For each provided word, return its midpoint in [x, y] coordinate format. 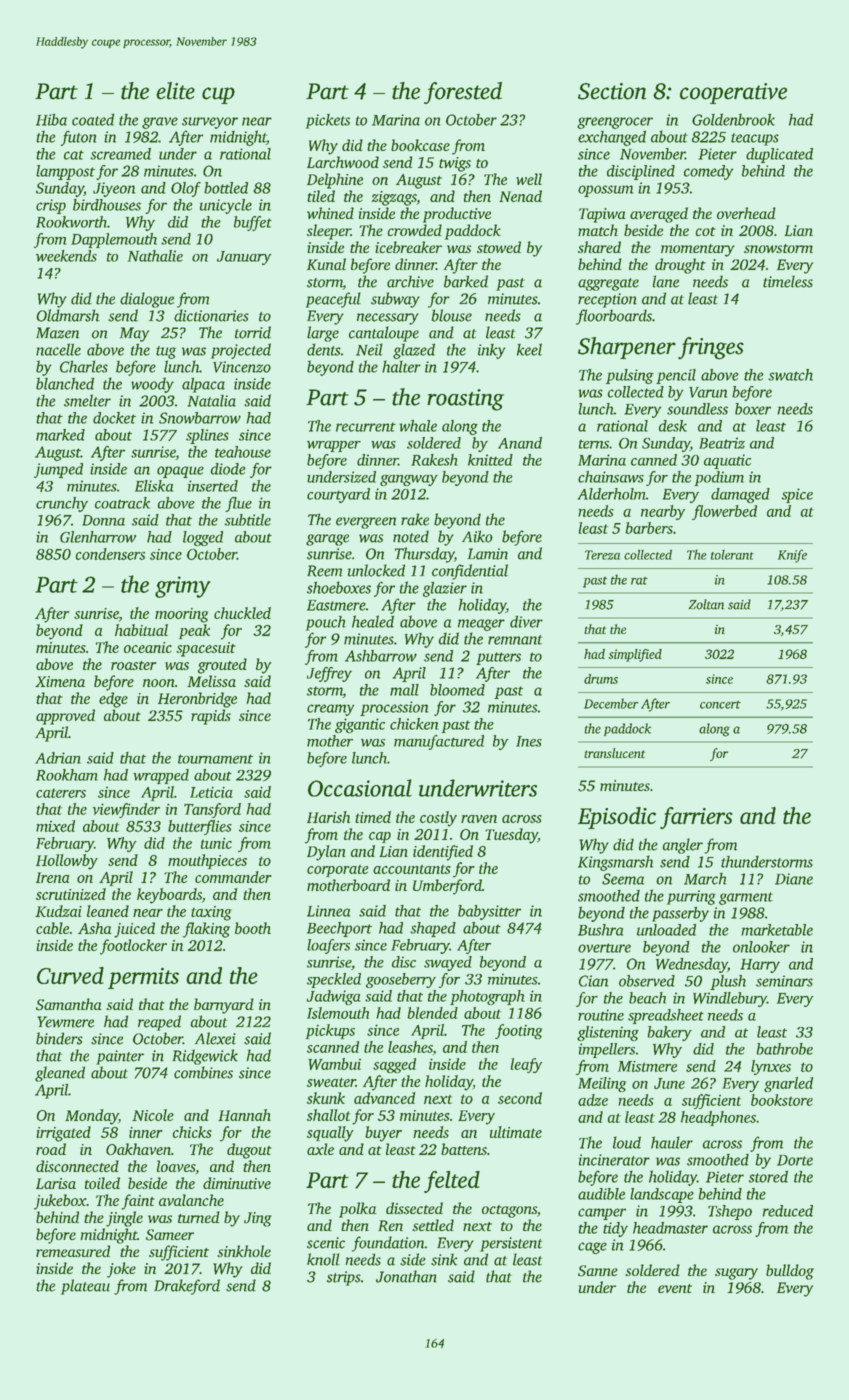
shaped [433, 929]
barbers [649, 528]
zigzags [394, 198]
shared [599, 247]
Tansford [212, 810]
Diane [794, 879]
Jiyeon [114, 189]
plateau [85, 1287]
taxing [211, 913]
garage [327, 540]
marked [60, 435]
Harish [328, 817]
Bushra [600, 930]
